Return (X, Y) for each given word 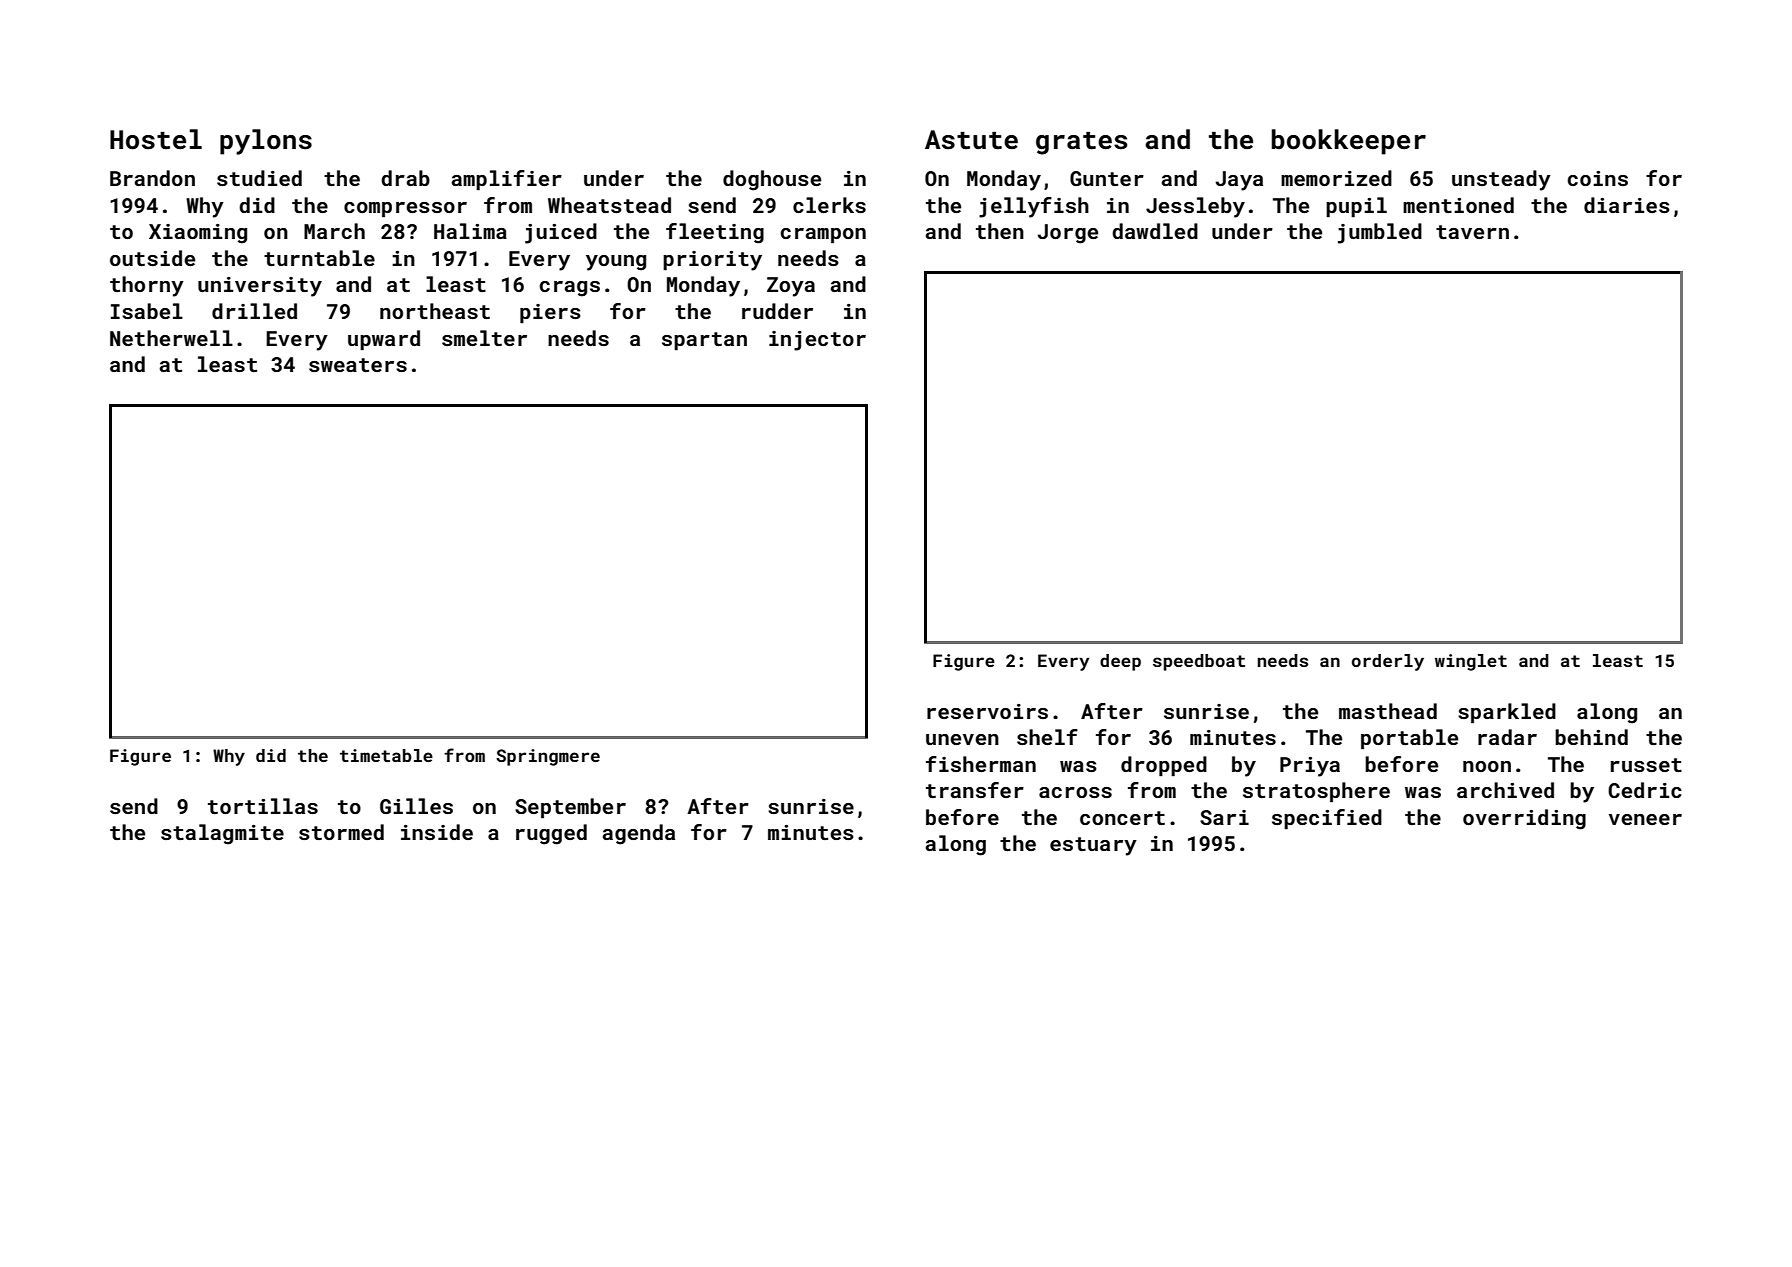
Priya (1310, 767)
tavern (1472, 232)
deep (1120, 662)
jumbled (1380, 233)
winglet (1471, 662)
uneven (962, 739)
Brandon (152, 178)
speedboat (1199, 662)
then (1000, 231)
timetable (386, 755)
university (260, 287)
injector (817, 341)
